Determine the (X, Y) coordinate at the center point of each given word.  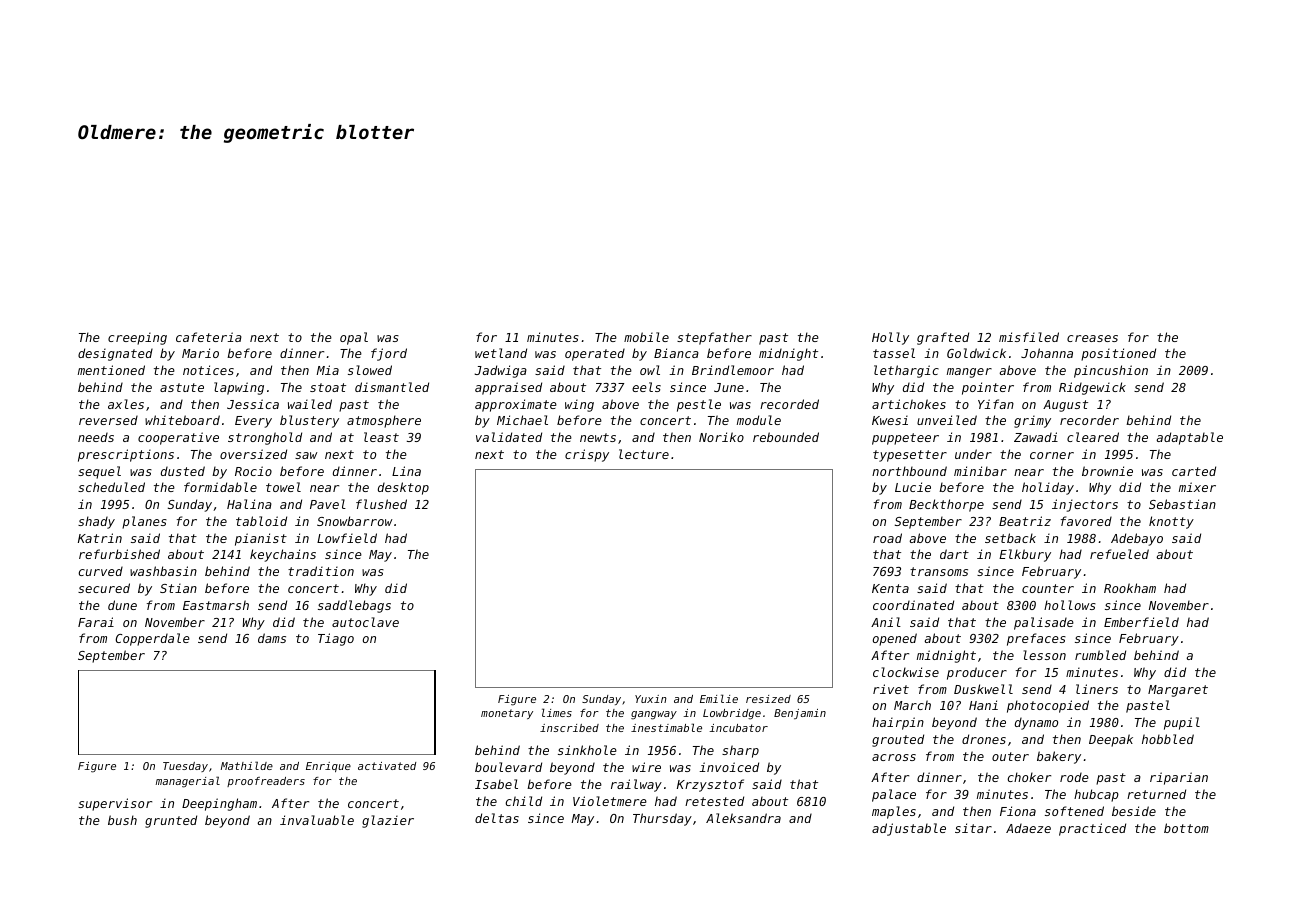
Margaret (1178, 691)
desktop (403, 488)
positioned (1118, 354)
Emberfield (1141, 622)
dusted (183, 471)
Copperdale (152, 639)
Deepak (1111, 740)
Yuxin (651, 699)
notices (208, 370)
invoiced (729, 767)
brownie (1107, 471)
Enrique (328, 767)
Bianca (676, 353)
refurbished (119, 554)
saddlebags (354, 606)
